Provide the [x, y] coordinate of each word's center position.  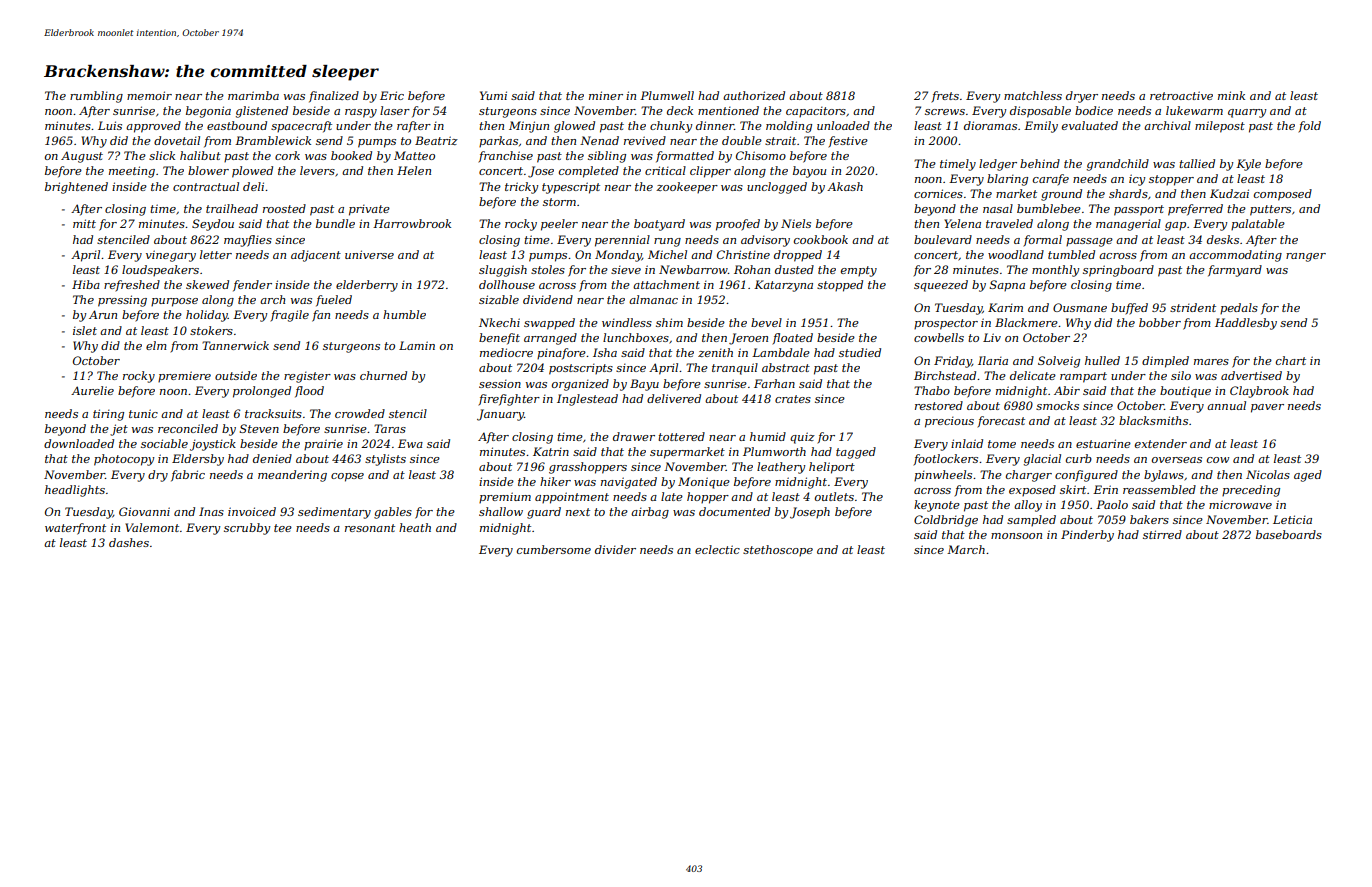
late [672, 496]
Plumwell [667, 95]
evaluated [1090, 125]
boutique [1185, 392]
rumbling [96, 97]
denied [272, 458]
